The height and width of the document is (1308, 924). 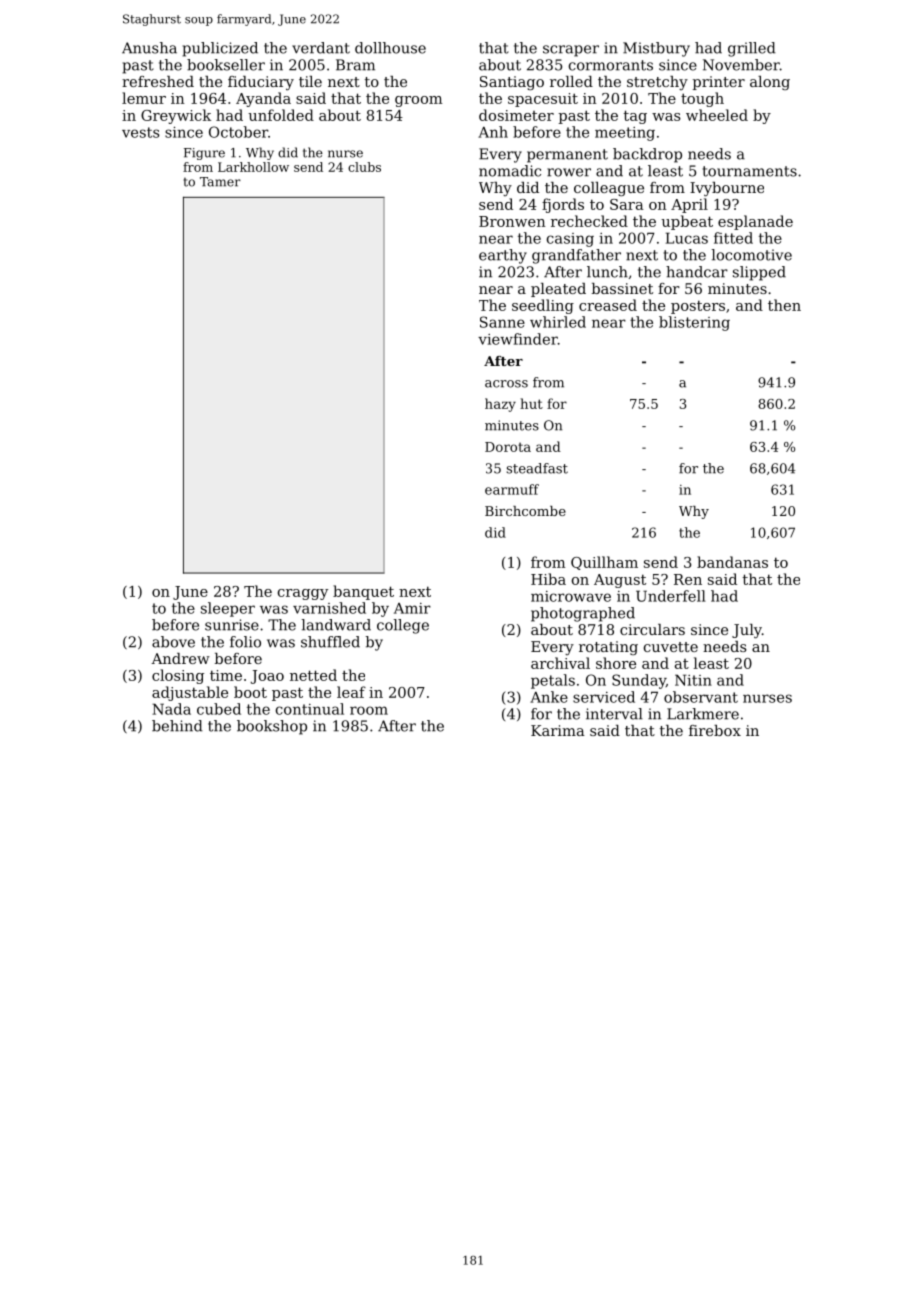 I want to click on folio, so click(x=245, y=642).
